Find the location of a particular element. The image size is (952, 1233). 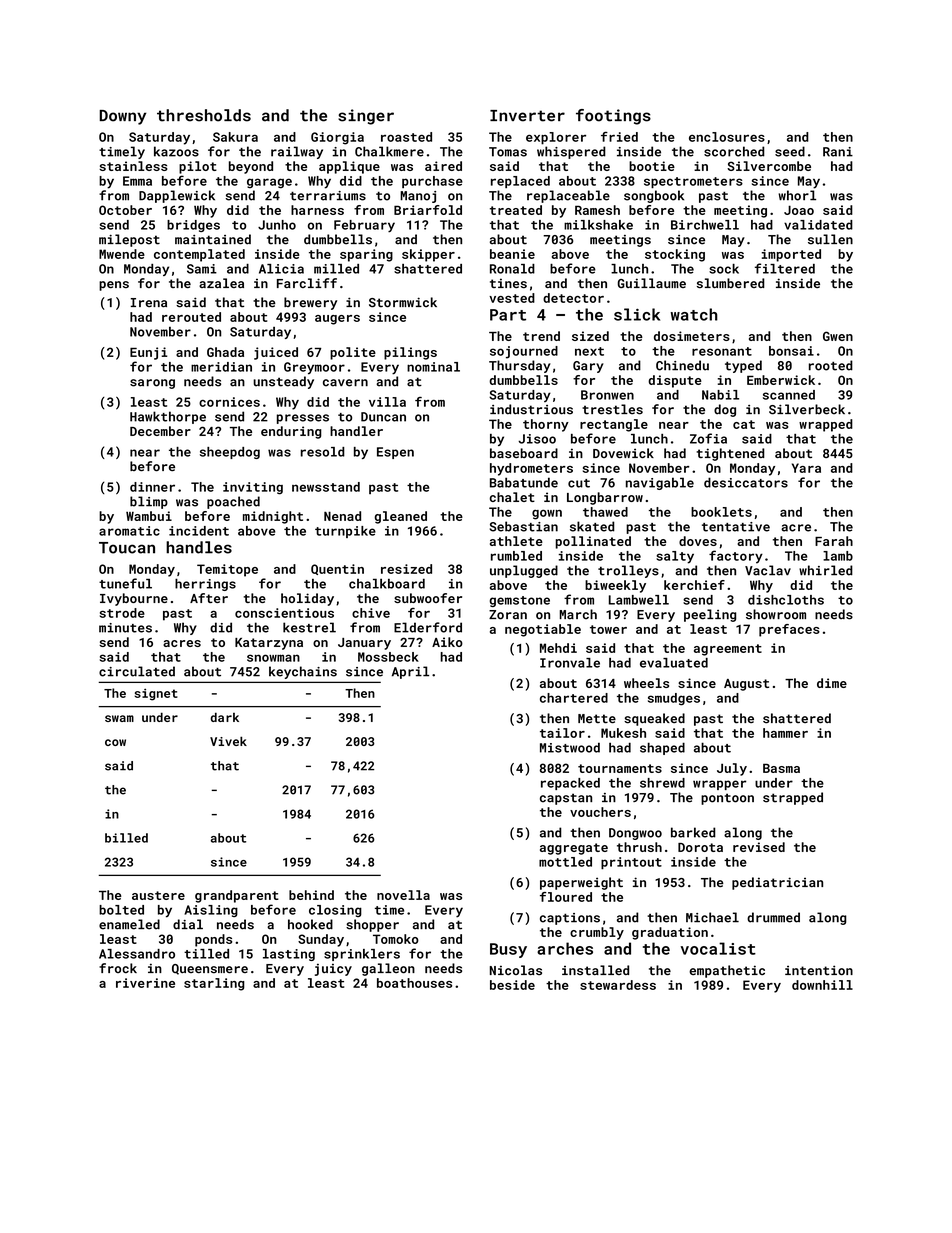

Irena is located at coordinates (149, 303).
